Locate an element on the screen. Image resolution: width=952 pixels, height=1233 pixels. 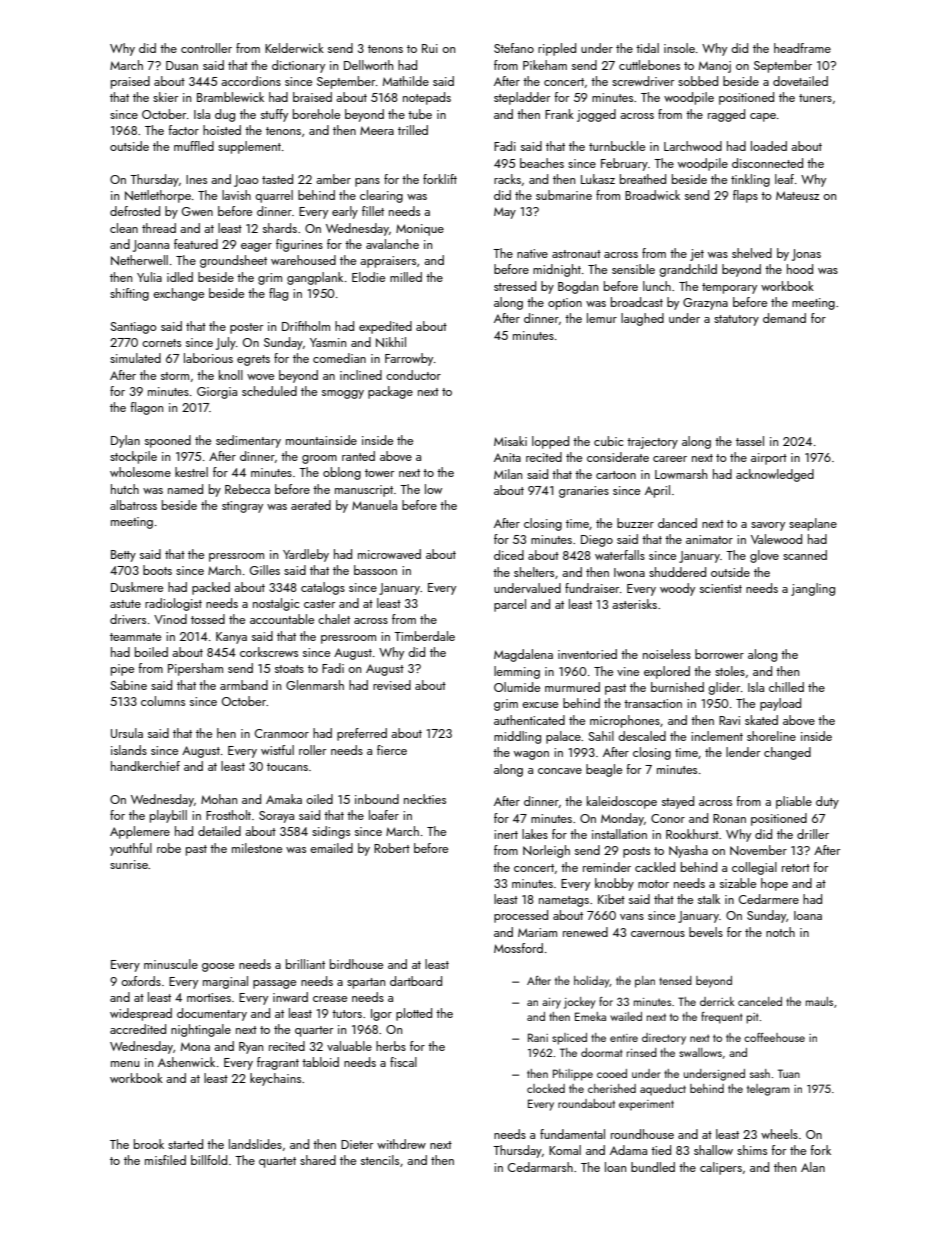
emailed is located at coordinates (331, 848).
